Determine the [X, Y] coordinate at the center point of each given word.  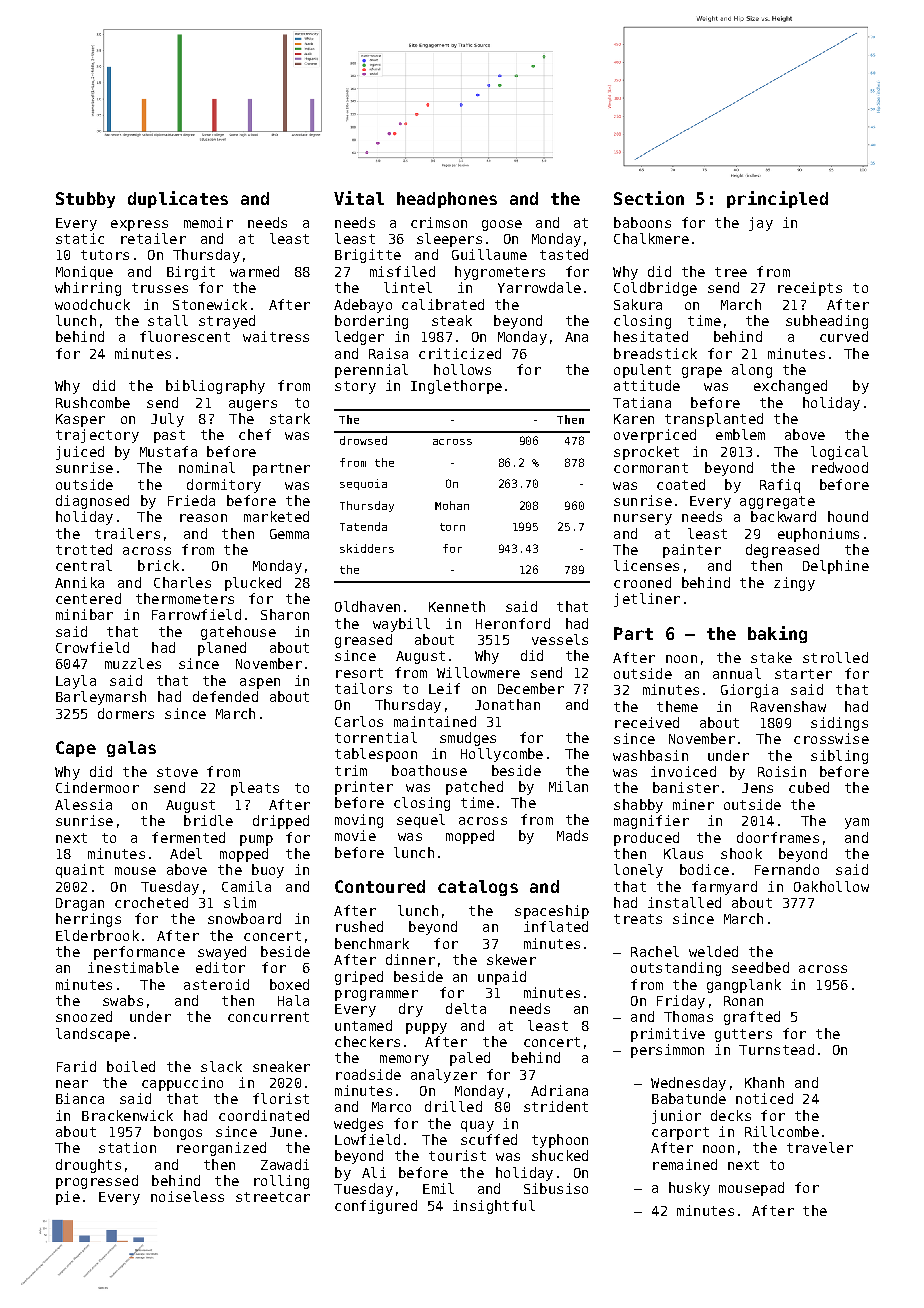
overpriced [655, 436]
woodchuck [92, 304]
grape [702, 372]
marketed [276, 516]
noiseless [187, 1196]
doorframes [778, 837]
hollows [462, 369]
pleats [255, 789]
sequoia [363, 484]
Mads [572, 835]
